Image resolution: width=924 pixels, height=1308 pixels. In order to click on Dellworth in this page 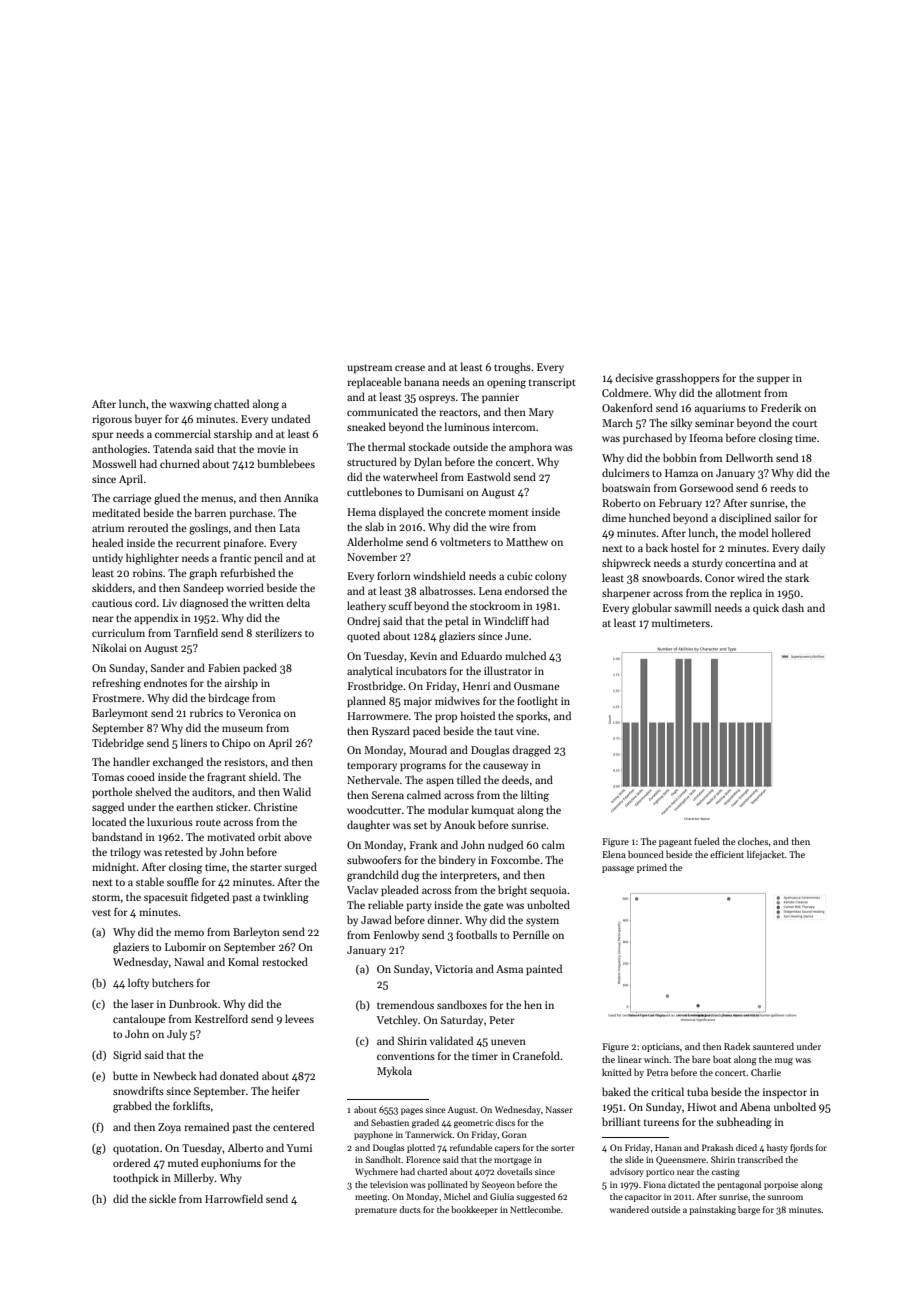, I will do `click(749, 457)`.
